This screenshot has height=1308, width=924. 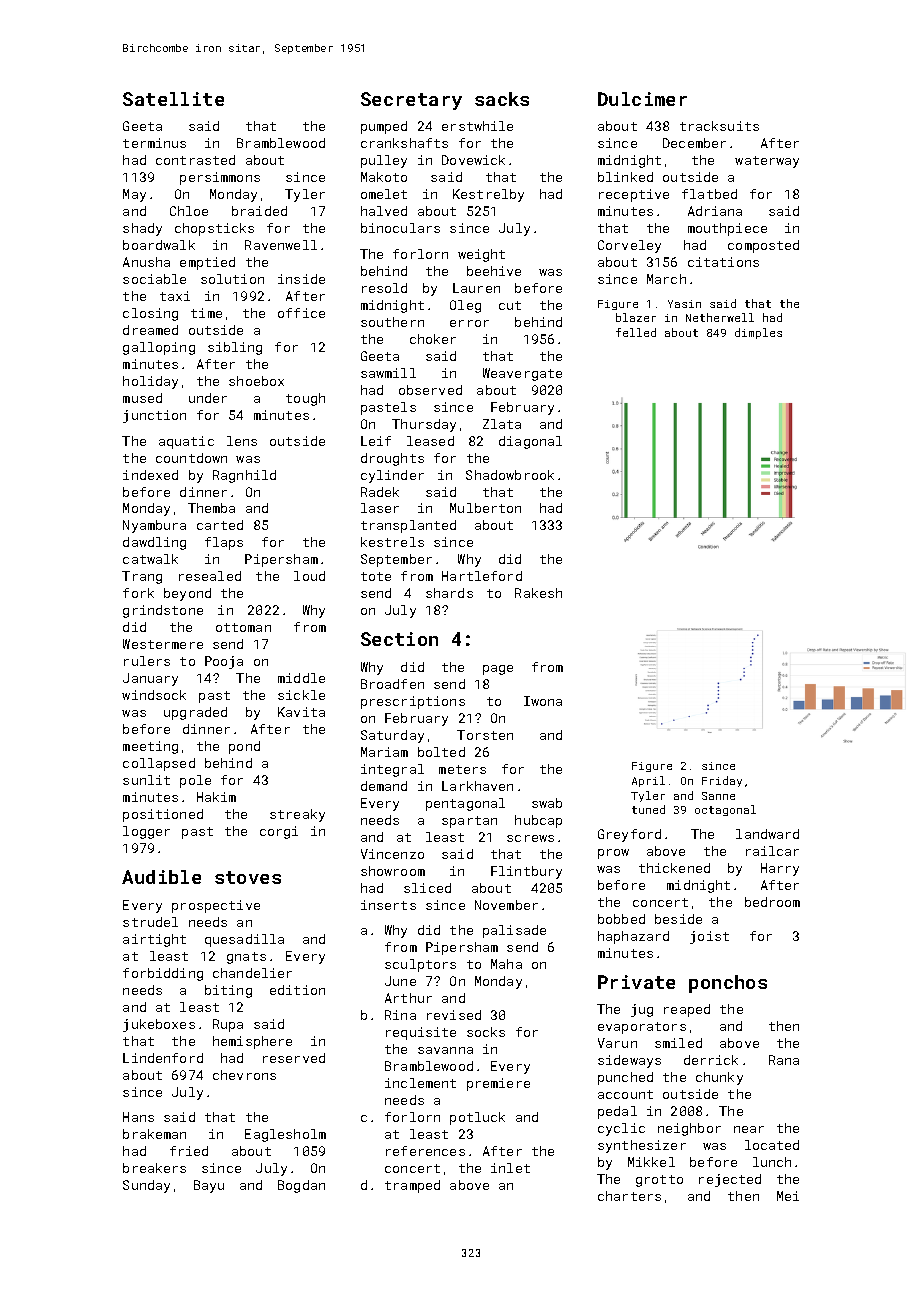 I want to click on screws, so click(x=530, y=838).
